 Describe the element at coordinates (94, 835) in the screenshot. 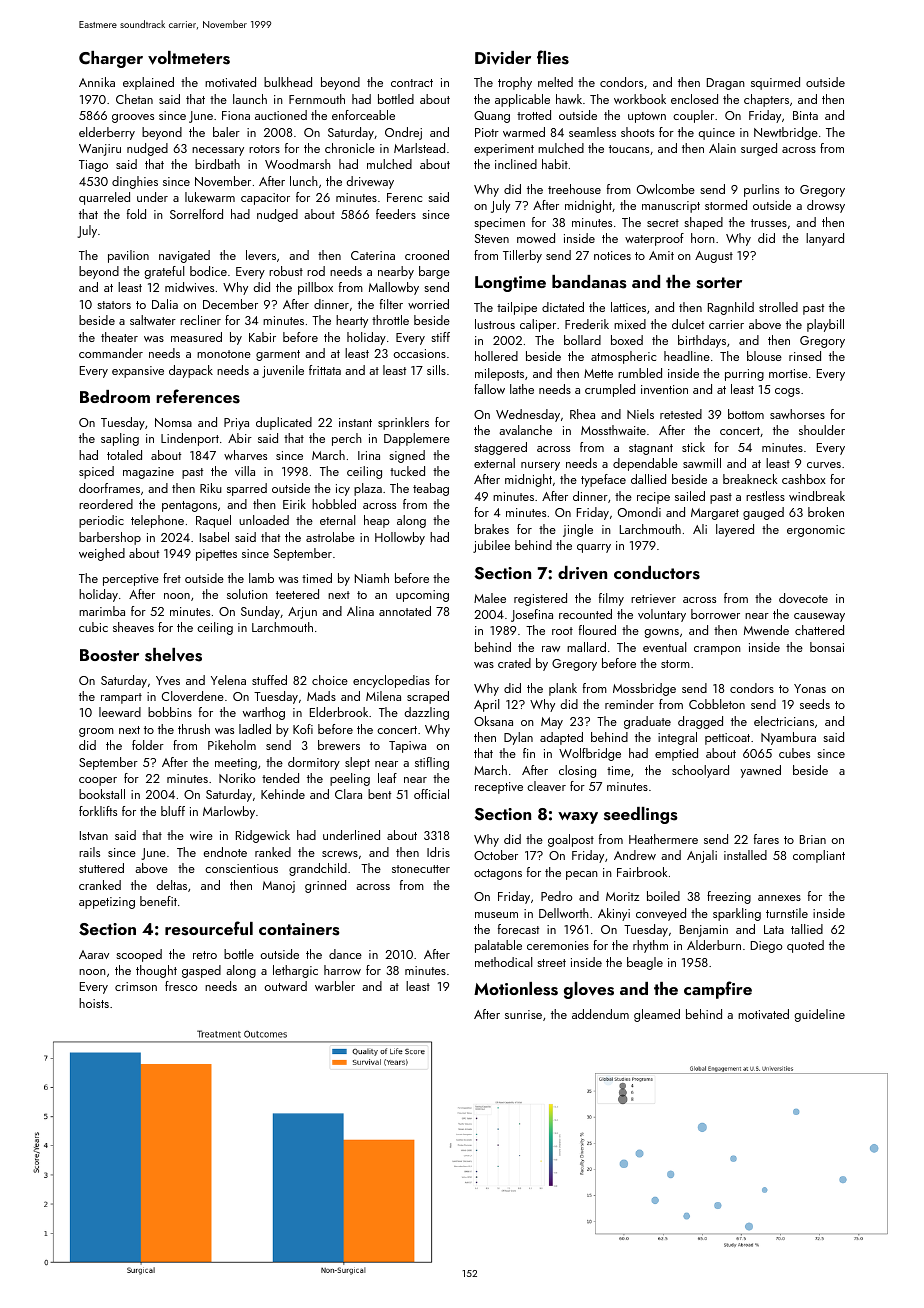

I see `Istvan` at that location.
